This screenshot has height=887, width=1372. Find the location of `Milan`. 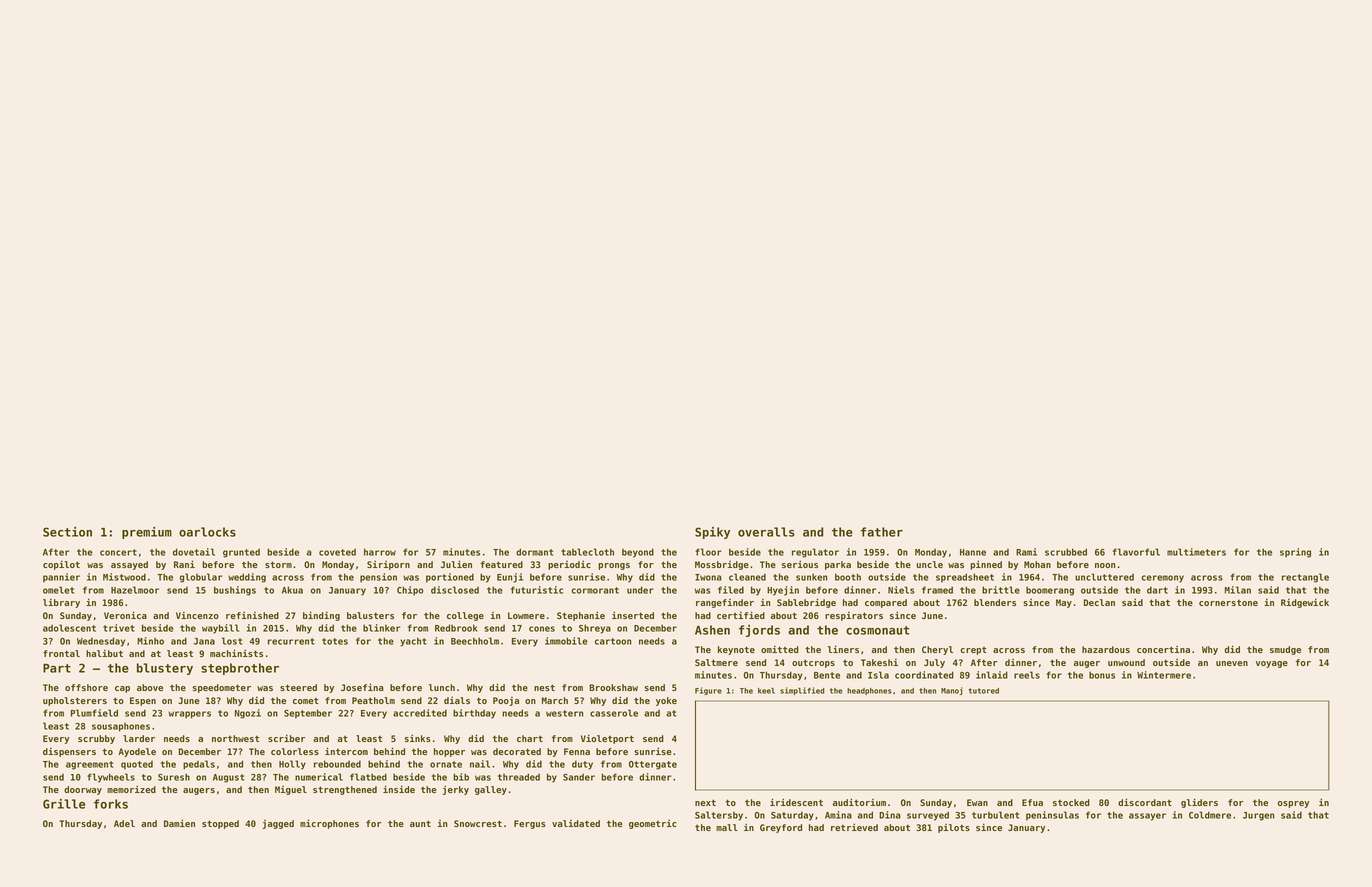

Milan is located at coordinates (1238, 590).
